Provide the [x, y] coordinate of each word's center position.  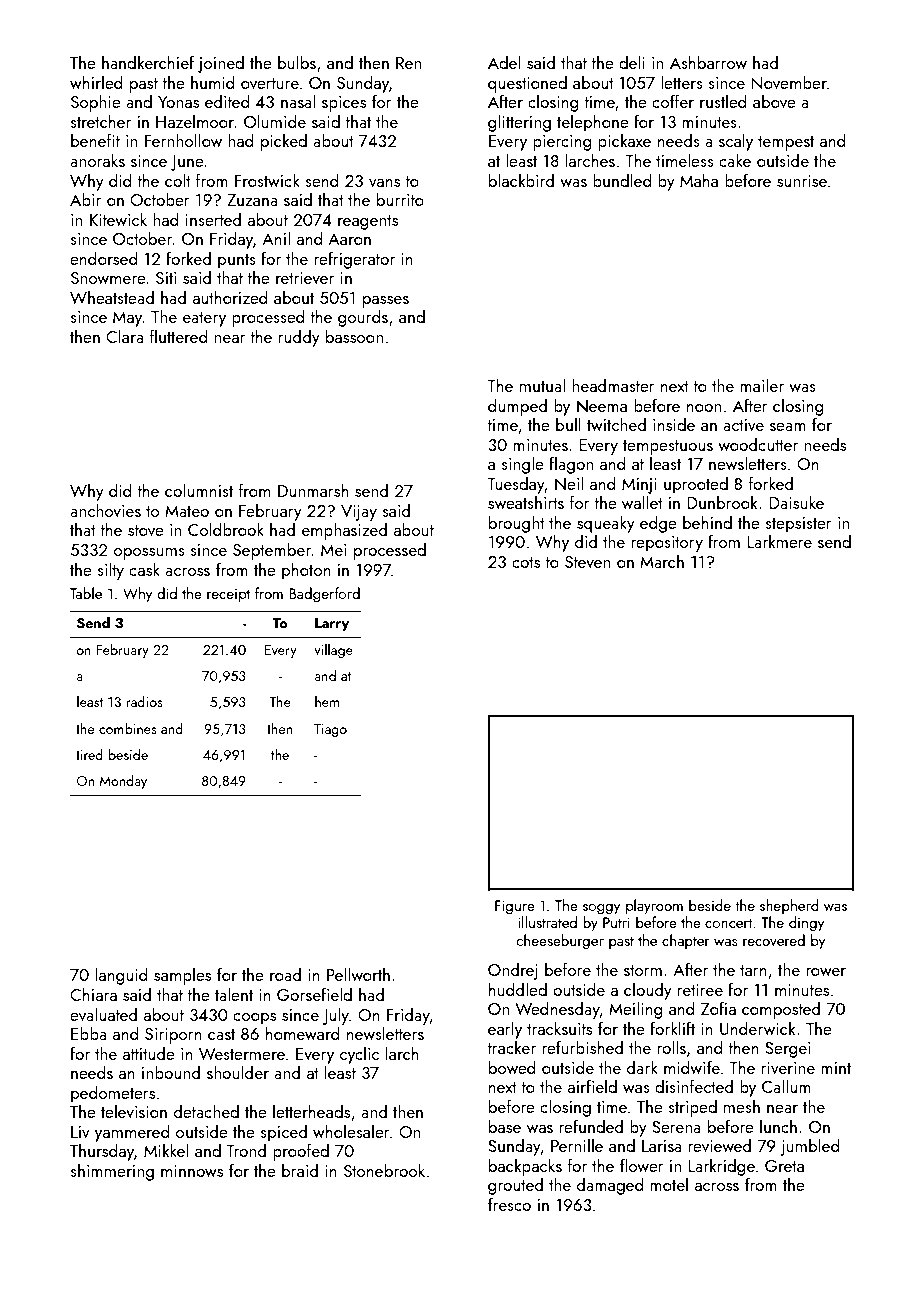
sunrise [802, 181]
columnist [199, 490]
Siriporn [173, 1036]
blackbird [521, 180]
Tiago [330, 730]
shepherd [789, 906]
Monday [123, 782]
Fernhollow [183, 140]
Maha [699, 180]
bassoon [354, 336]
